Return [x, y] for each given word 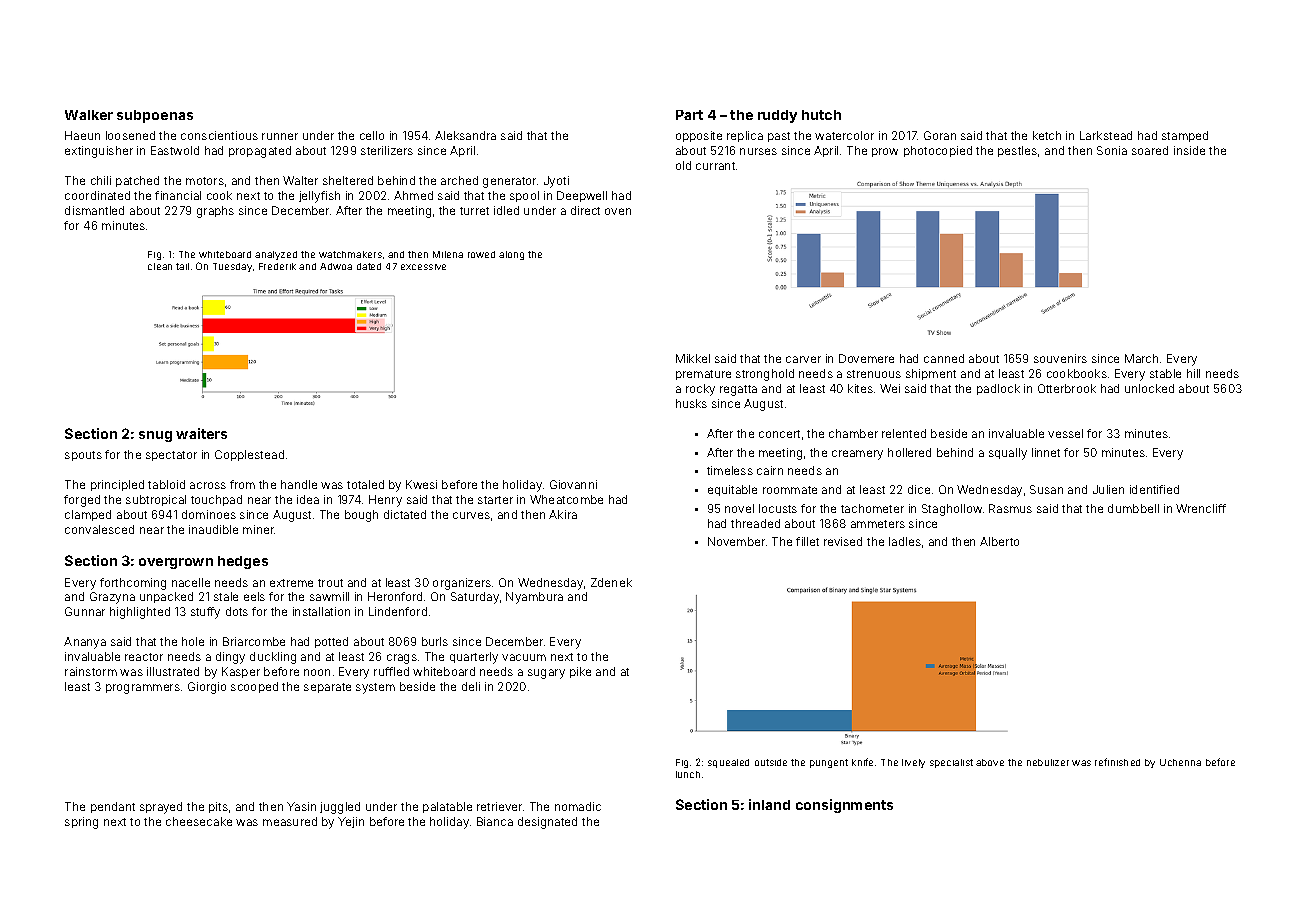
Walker [89, 115]
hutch [821, 115]
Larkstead [1106, 135]
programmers [143, 689]
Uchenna [1180, 762]
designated [547, 823]
